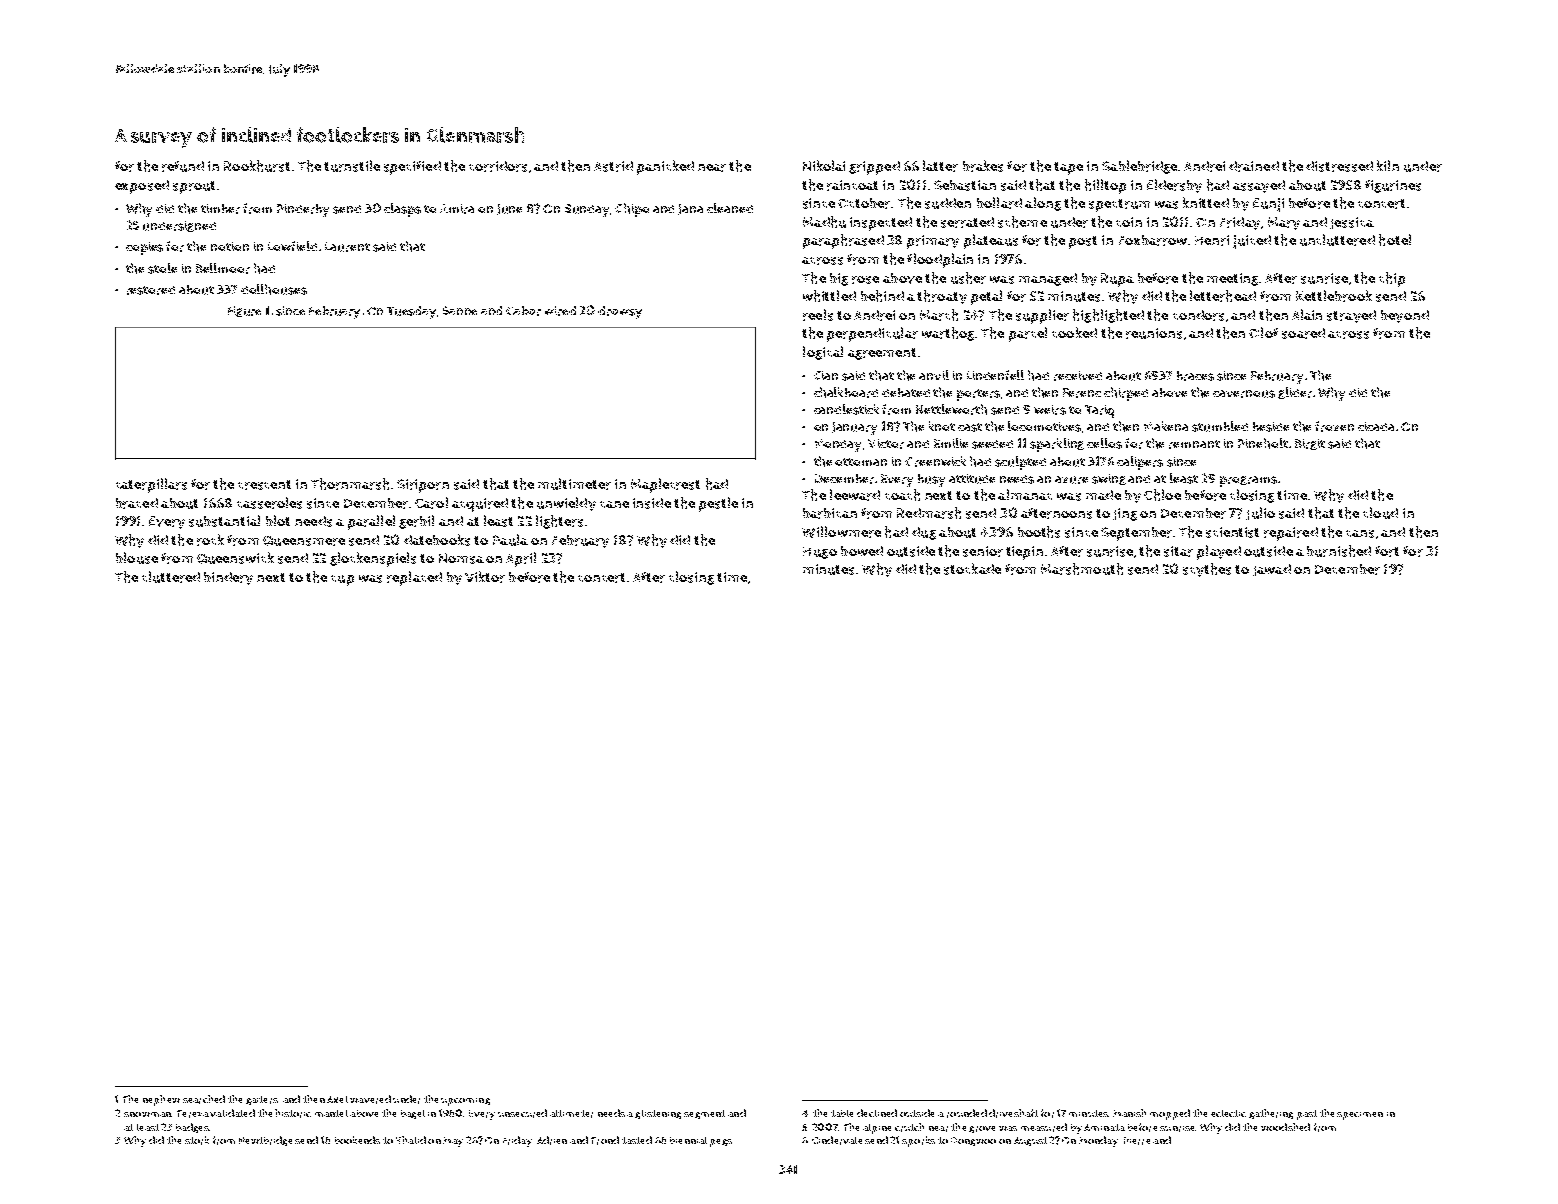  I want to click on Viktor, so click(485, 577).
